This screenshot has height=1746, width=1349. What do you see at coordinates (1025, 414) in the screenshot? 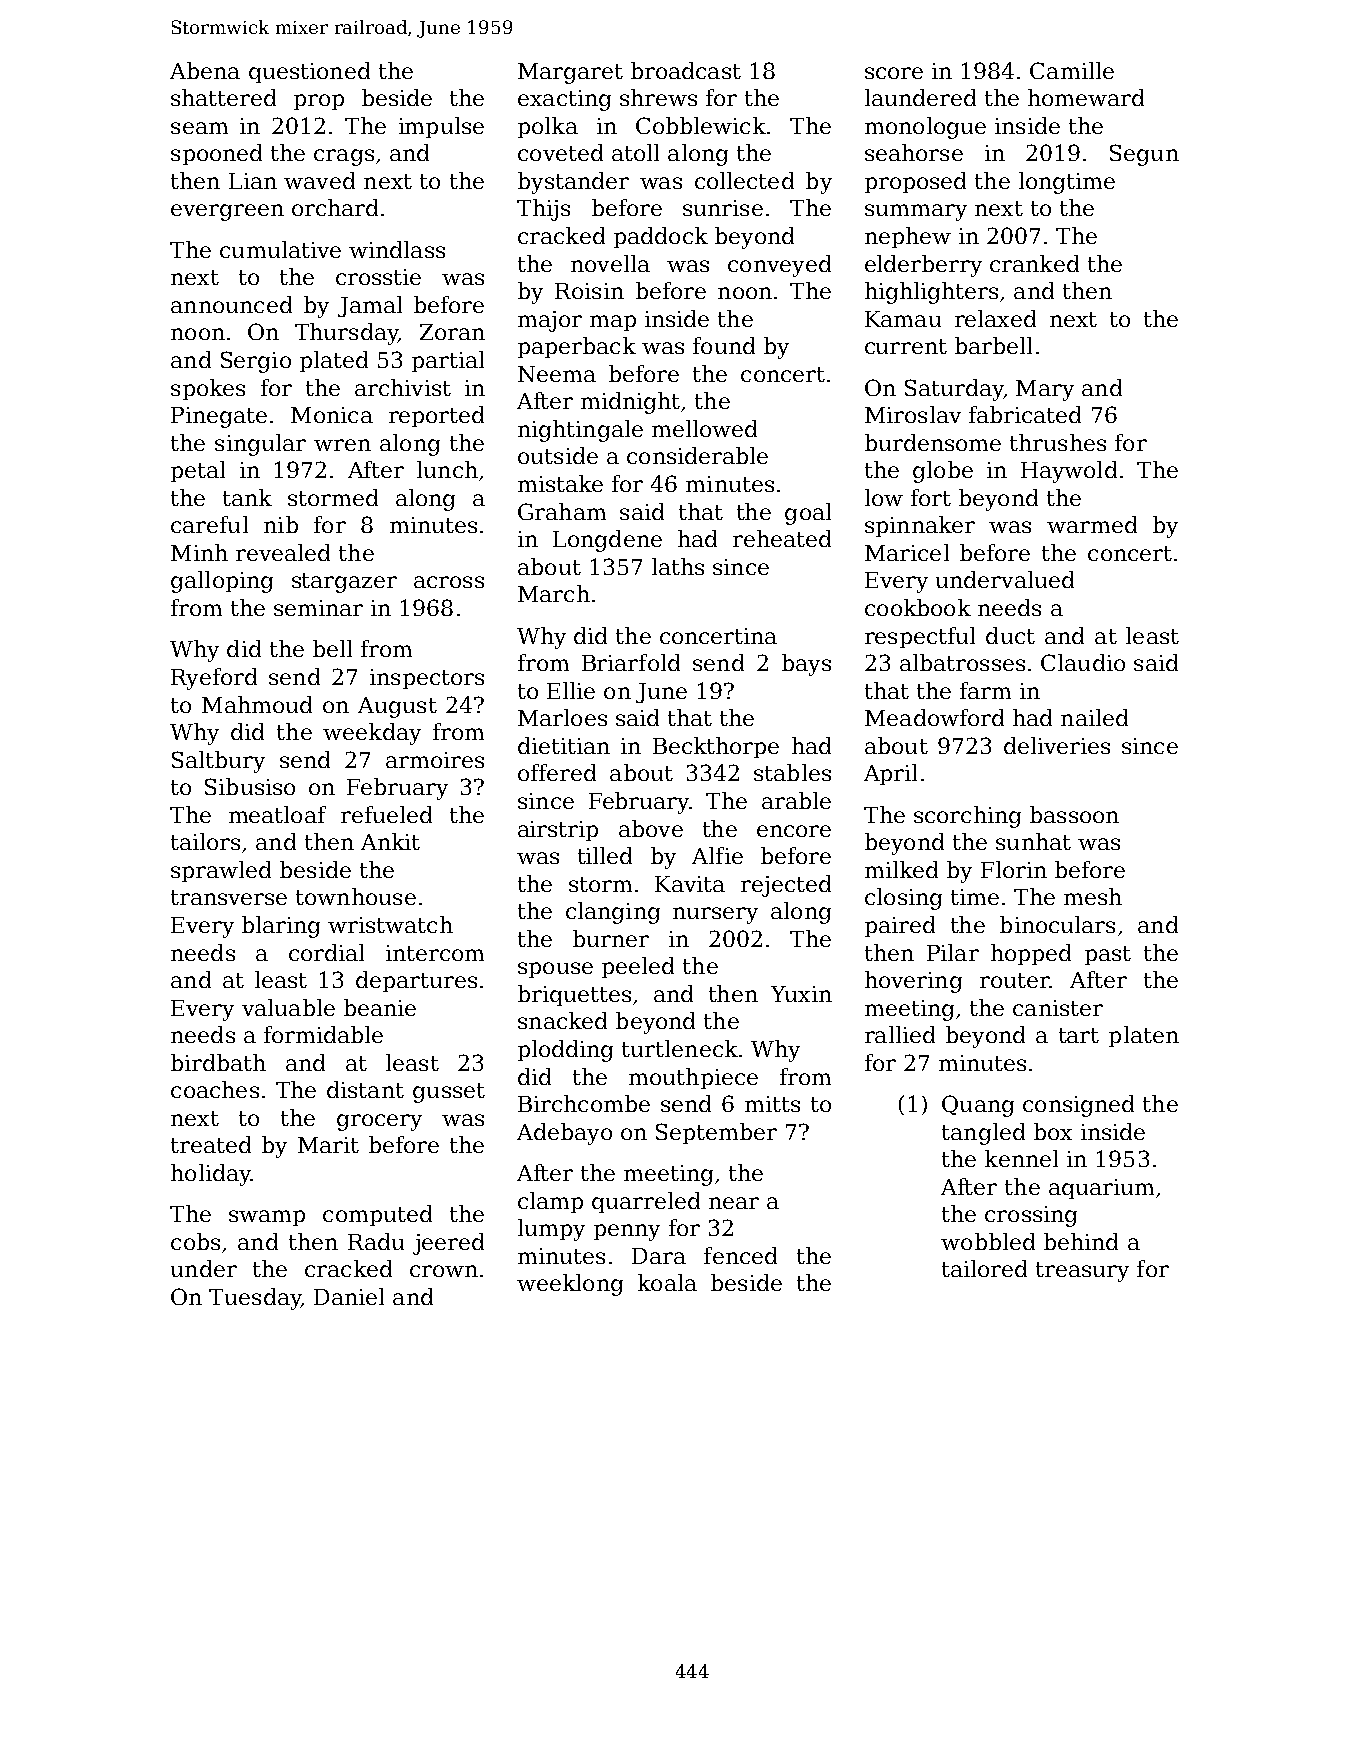
I see `fabricated` at bounding box center [1025, 414].
